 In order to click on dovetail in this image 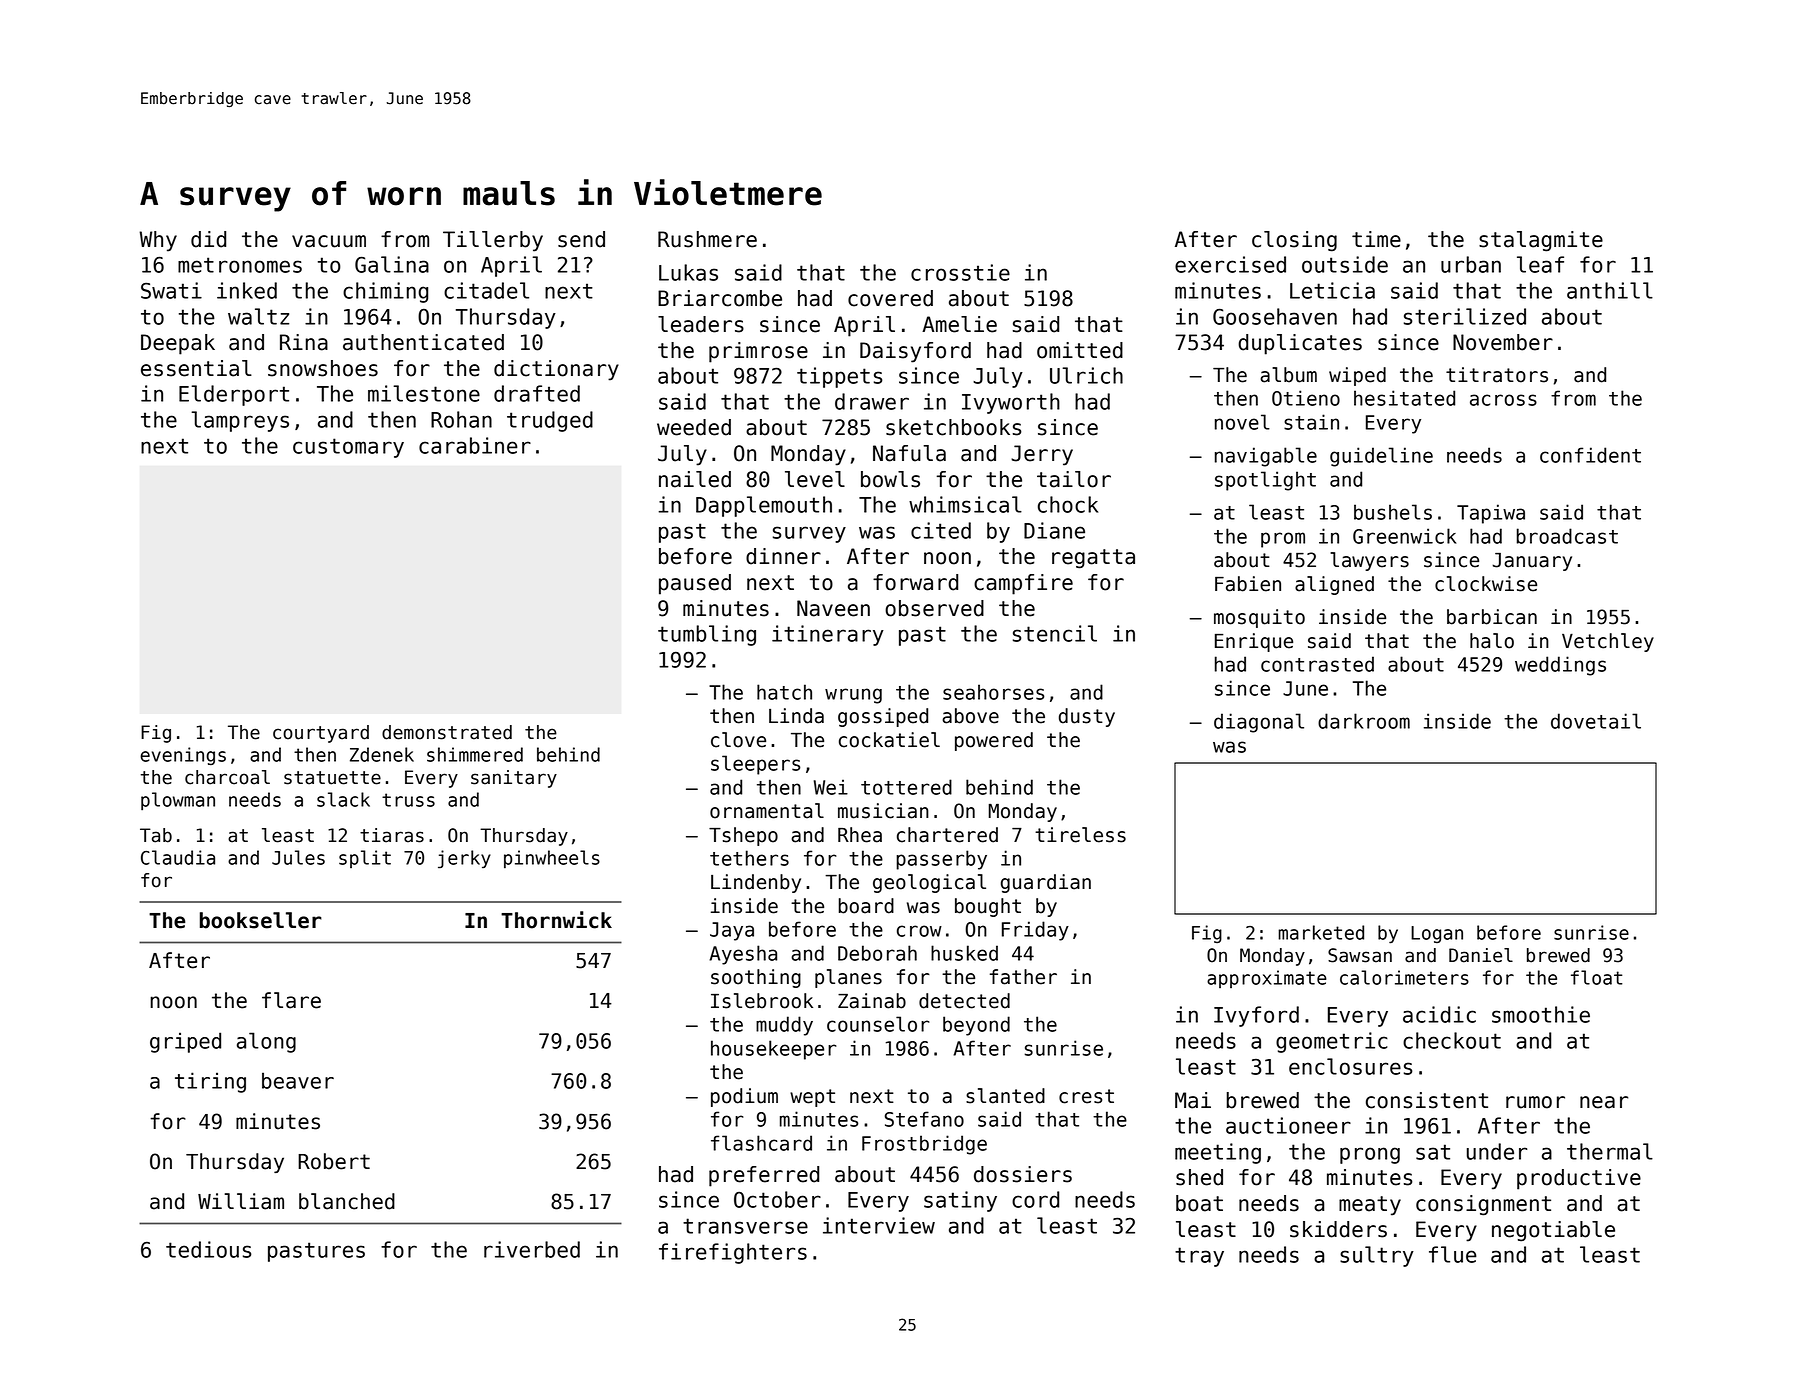, I will do `click(1596, 721)`.
